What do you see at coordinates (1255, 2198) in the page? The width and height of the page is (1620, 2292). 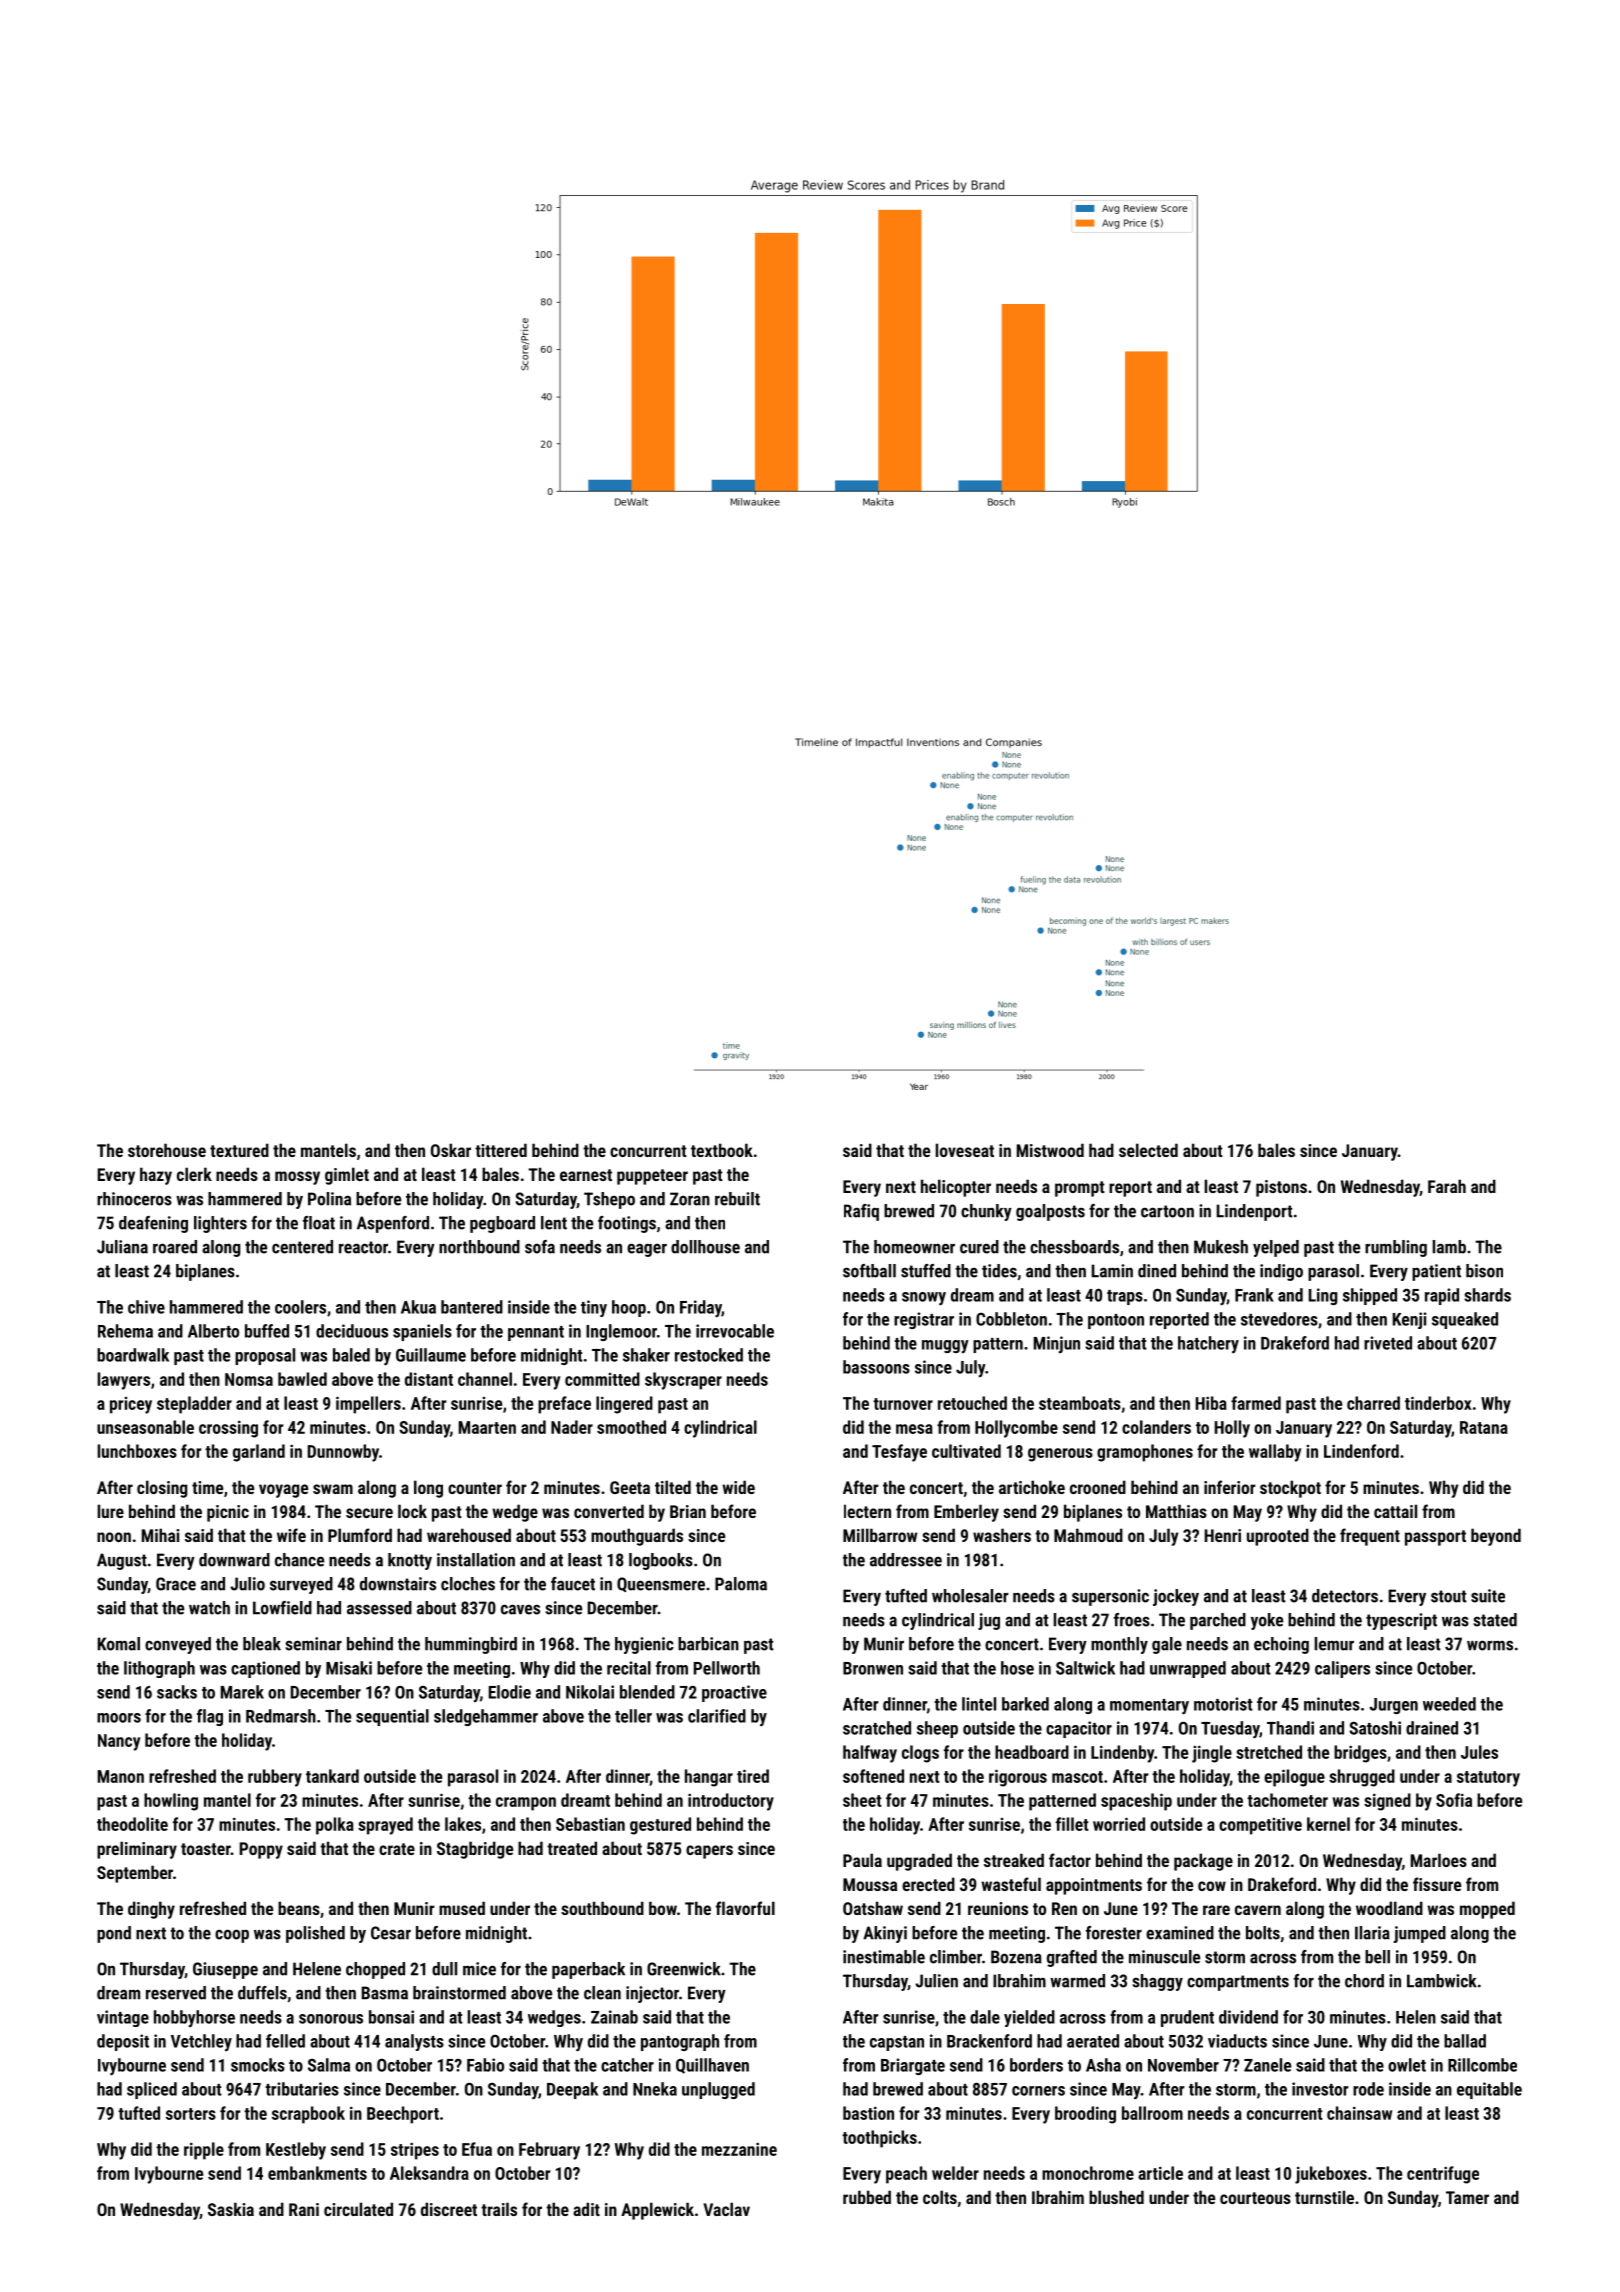 I see `courteous` at bounding box center [1255, 2198].
